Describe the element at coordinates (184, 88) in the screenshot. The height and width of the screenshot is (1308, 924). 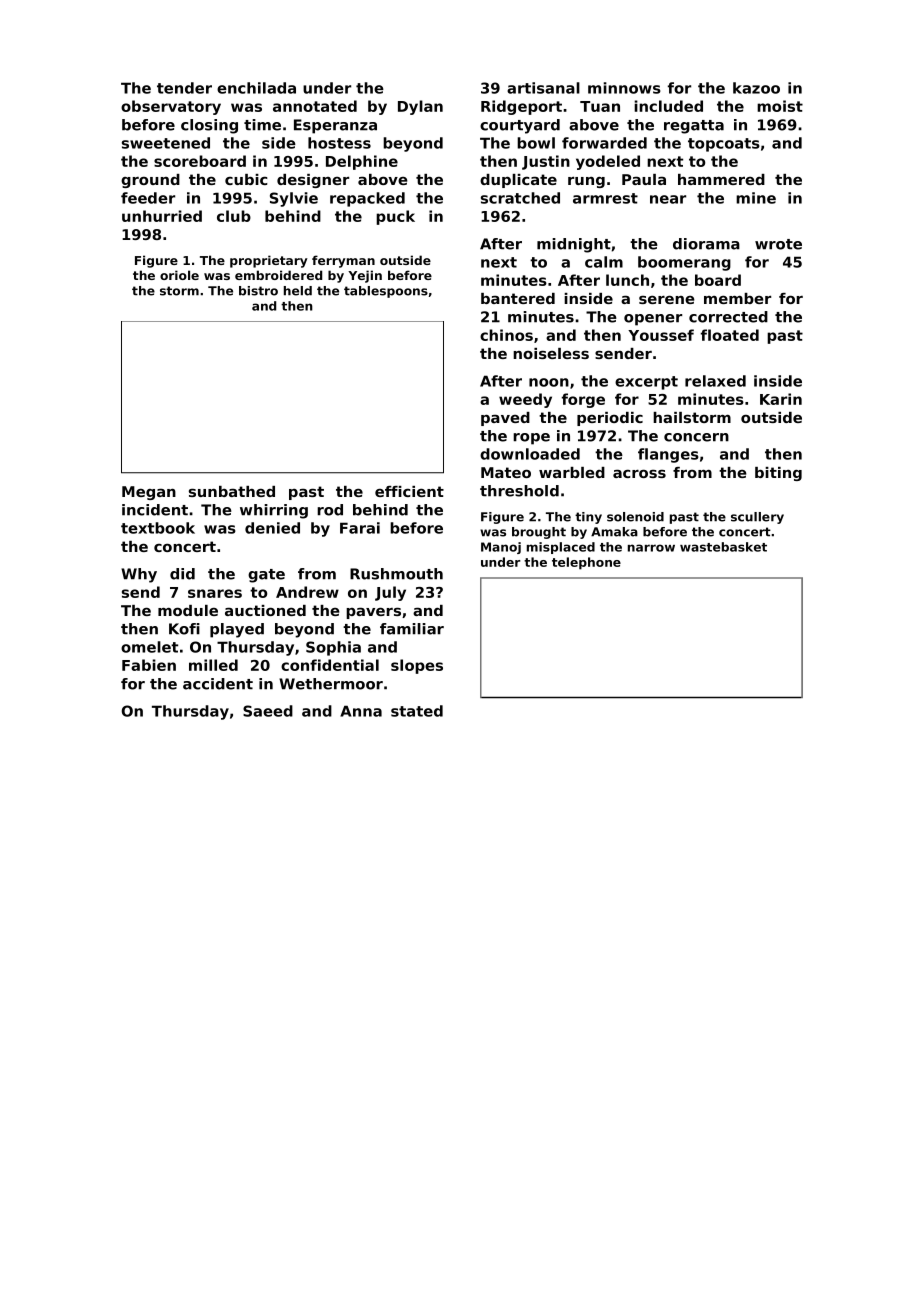
I see `tender` at that location.
